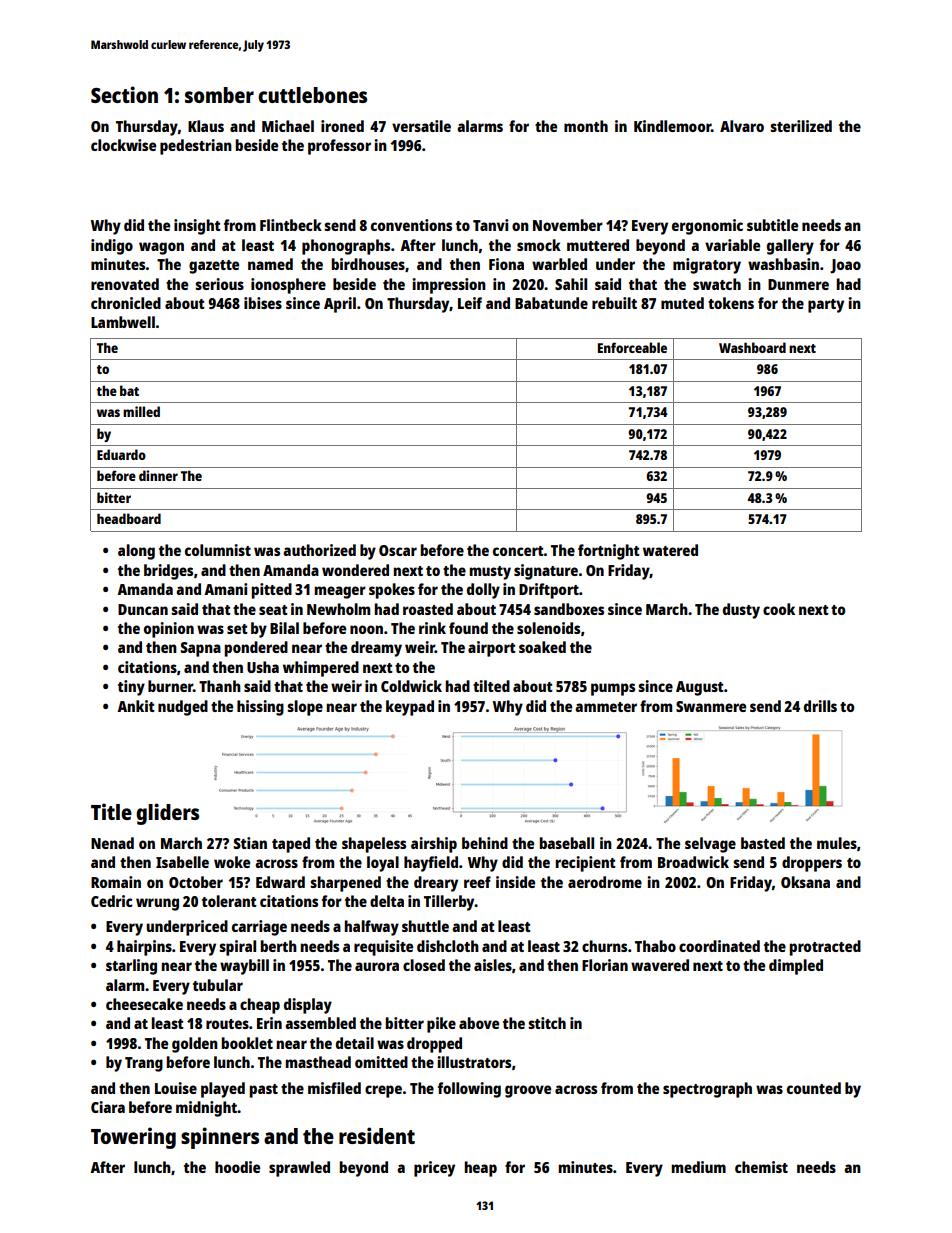 The width and height of the screenshot is (952, 1233). I want to click on insight, so click(197, 227).
